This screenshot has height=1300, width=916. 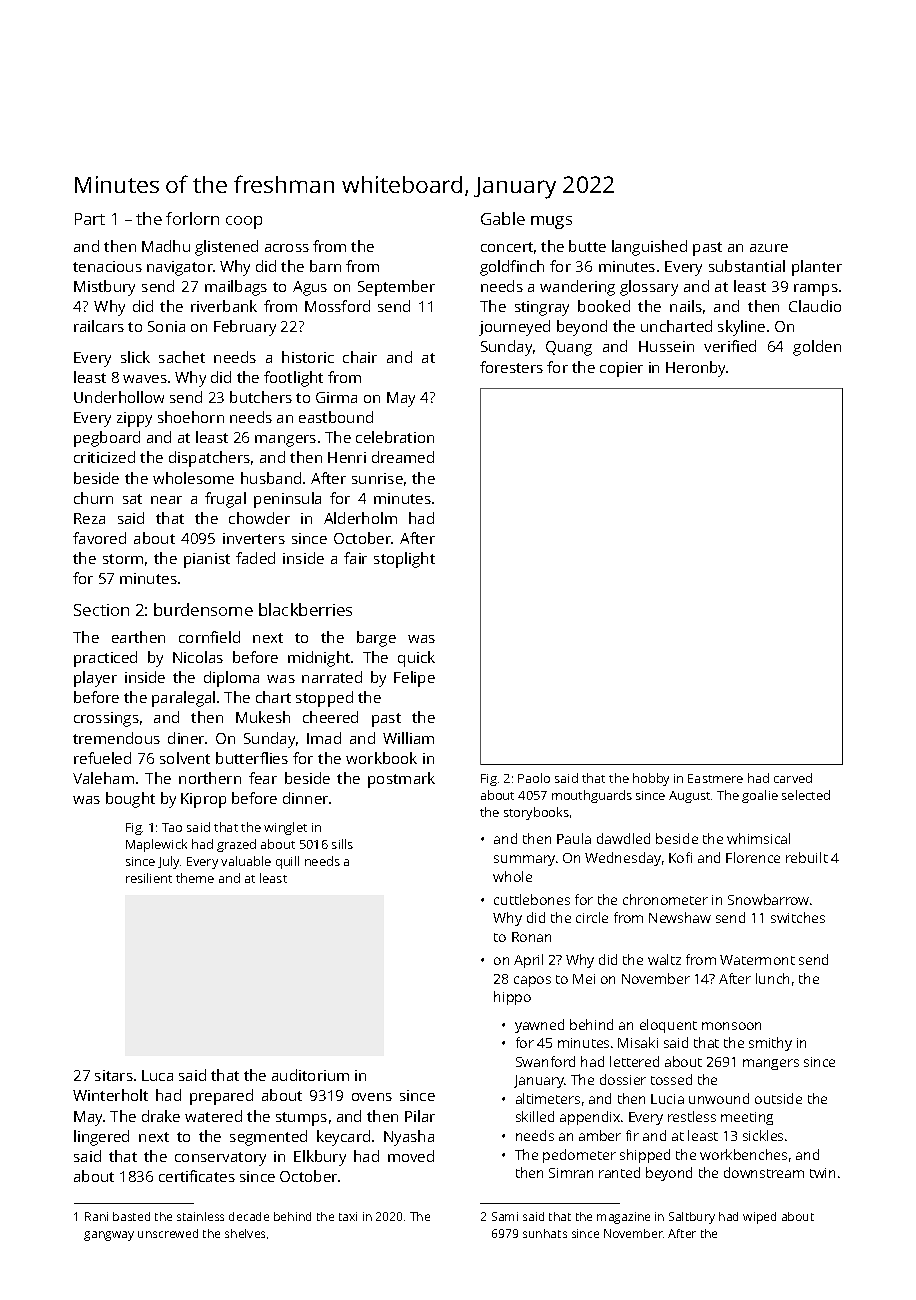 I want to click on gangway, so click(x=109, y=1236).
